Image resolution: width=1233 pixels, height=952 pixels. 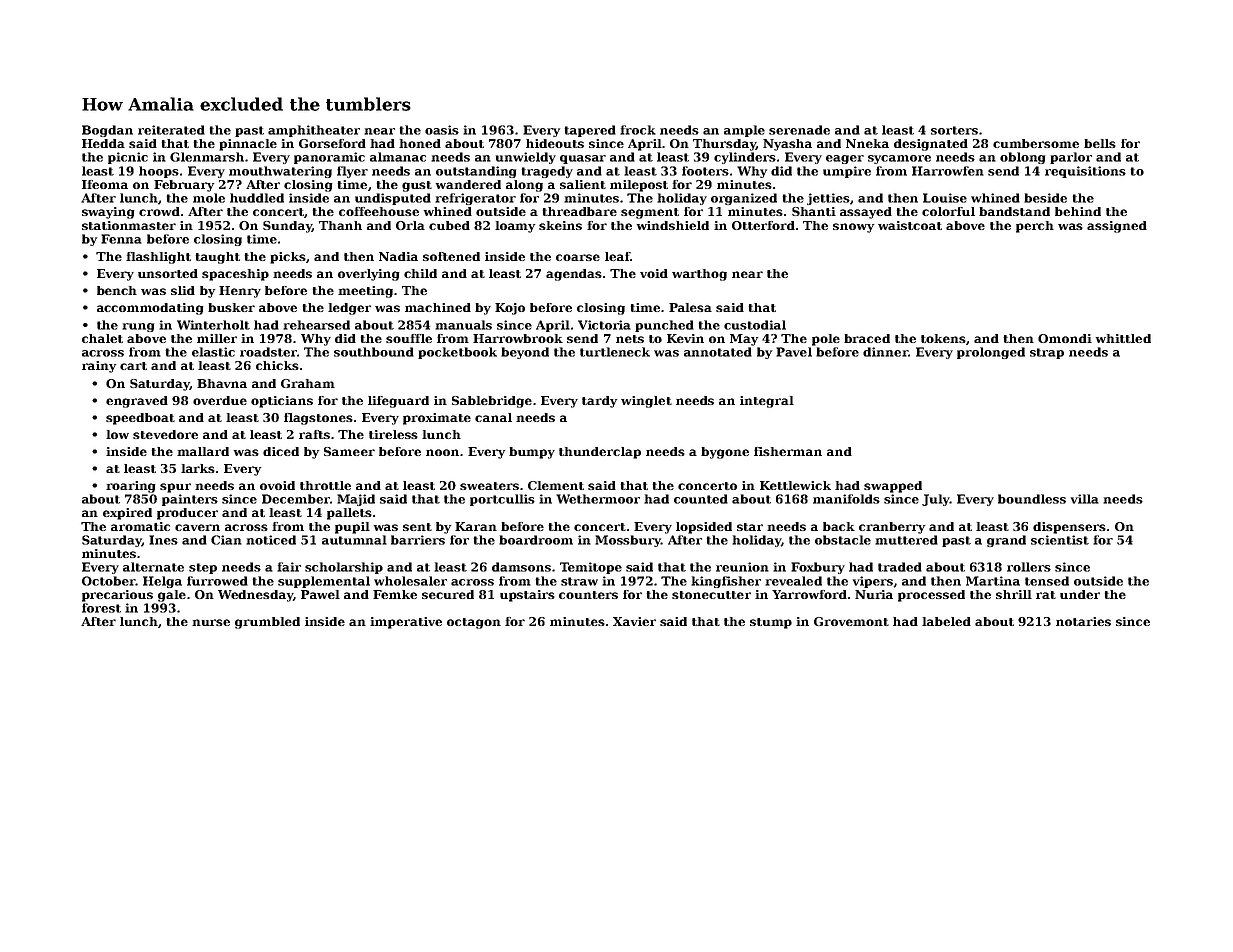 I want to click on turtleneck, so click(x=615, y=352).
